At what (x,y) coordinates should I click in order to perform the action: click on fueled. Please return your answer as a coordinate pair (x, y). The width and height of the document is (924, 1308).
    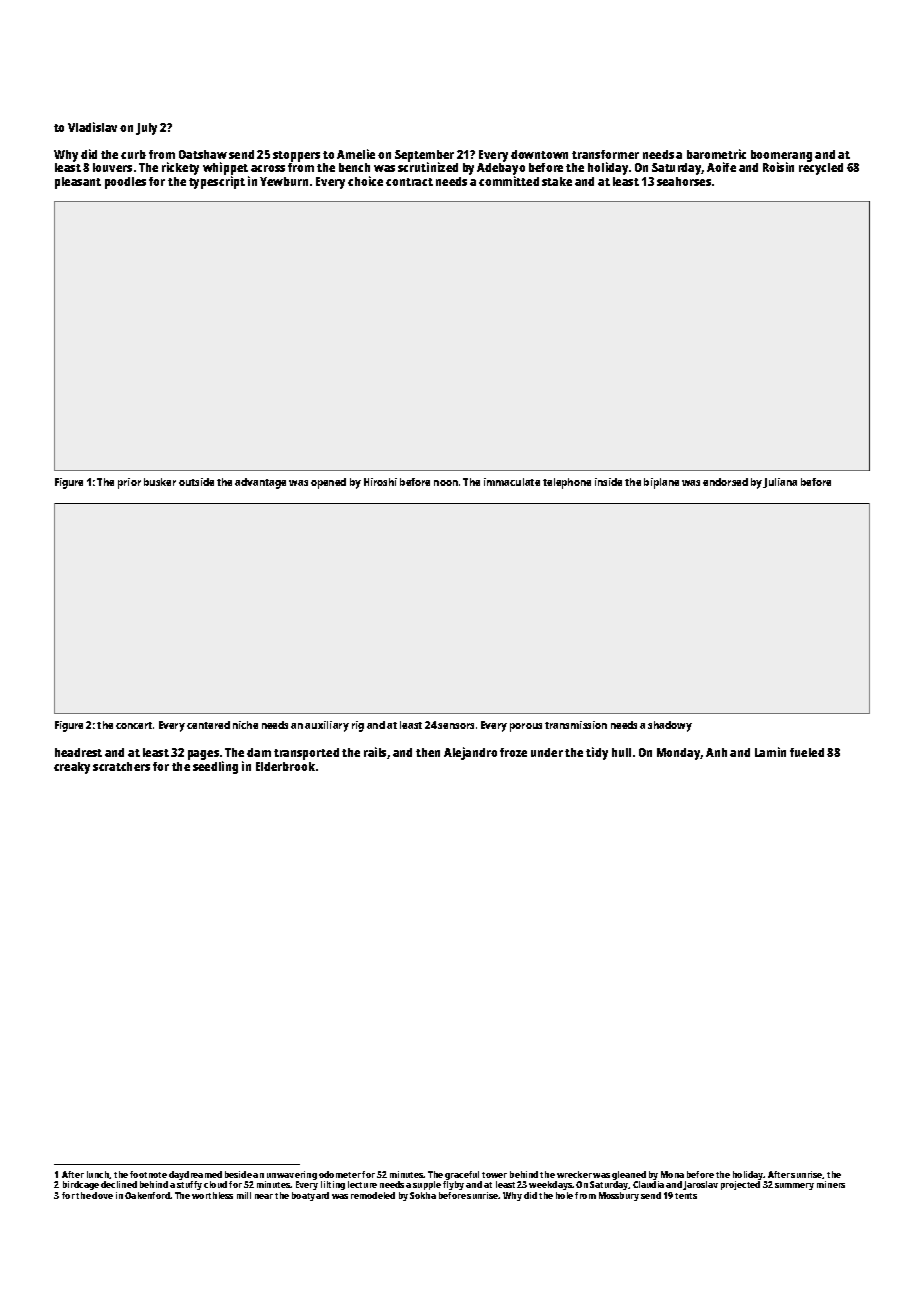
    Looking at the image, I should click on (807, 752).
